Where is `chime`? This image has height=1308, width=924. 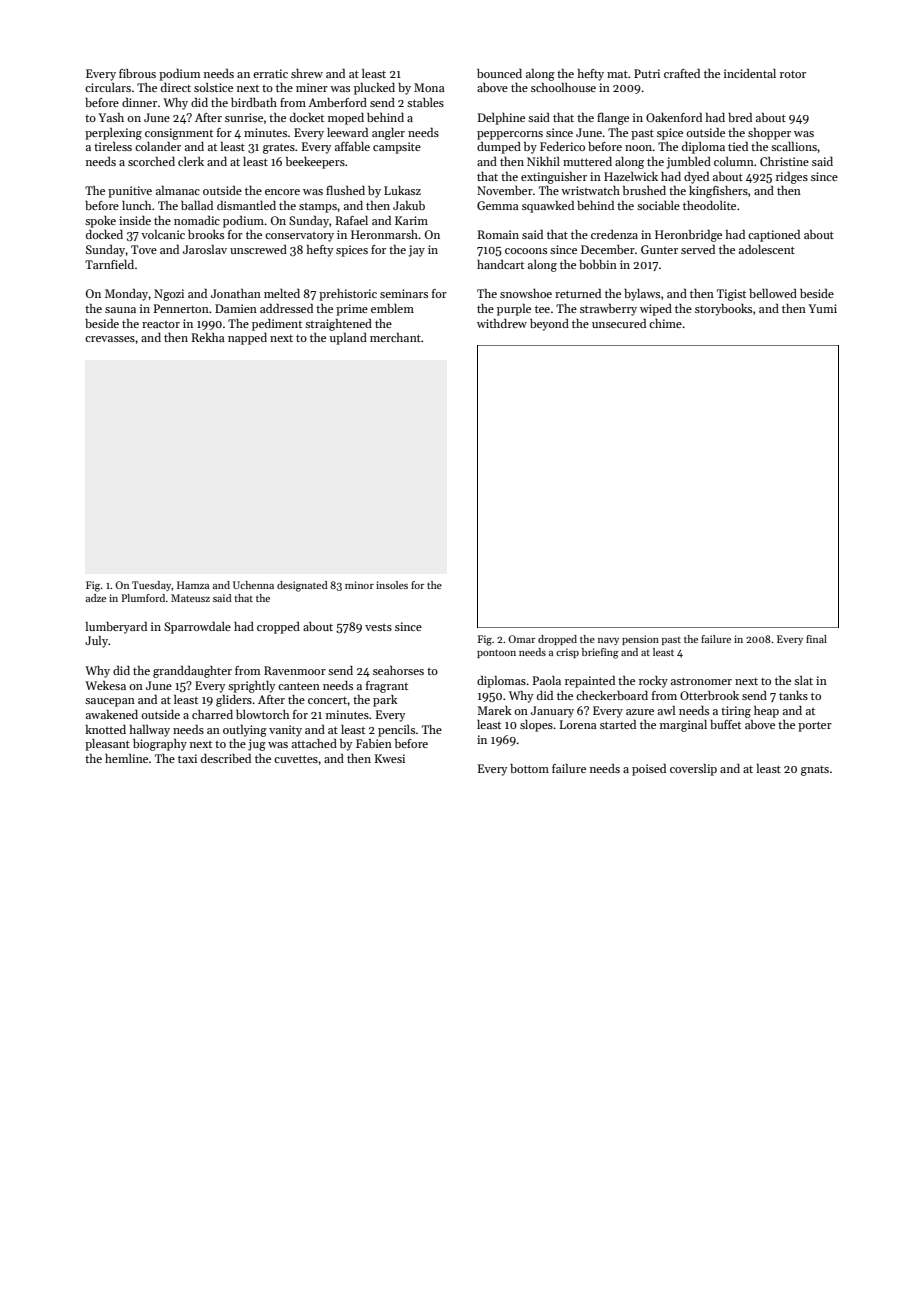 chime is located at coordinates (665, 323).
